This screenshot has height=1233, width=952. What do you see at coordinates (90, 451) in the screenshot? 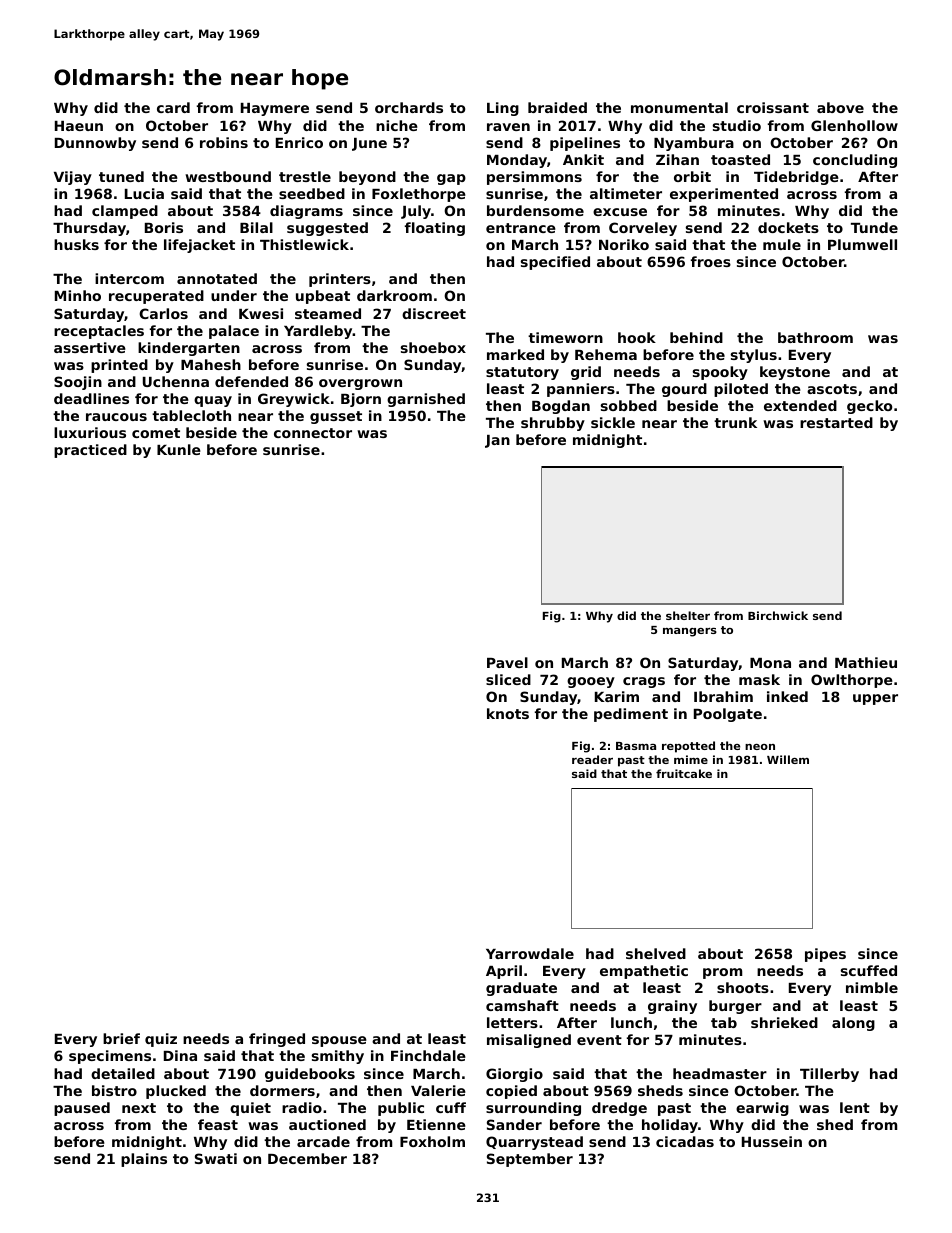
I see `practiced` at bounding box center [90, 451].
